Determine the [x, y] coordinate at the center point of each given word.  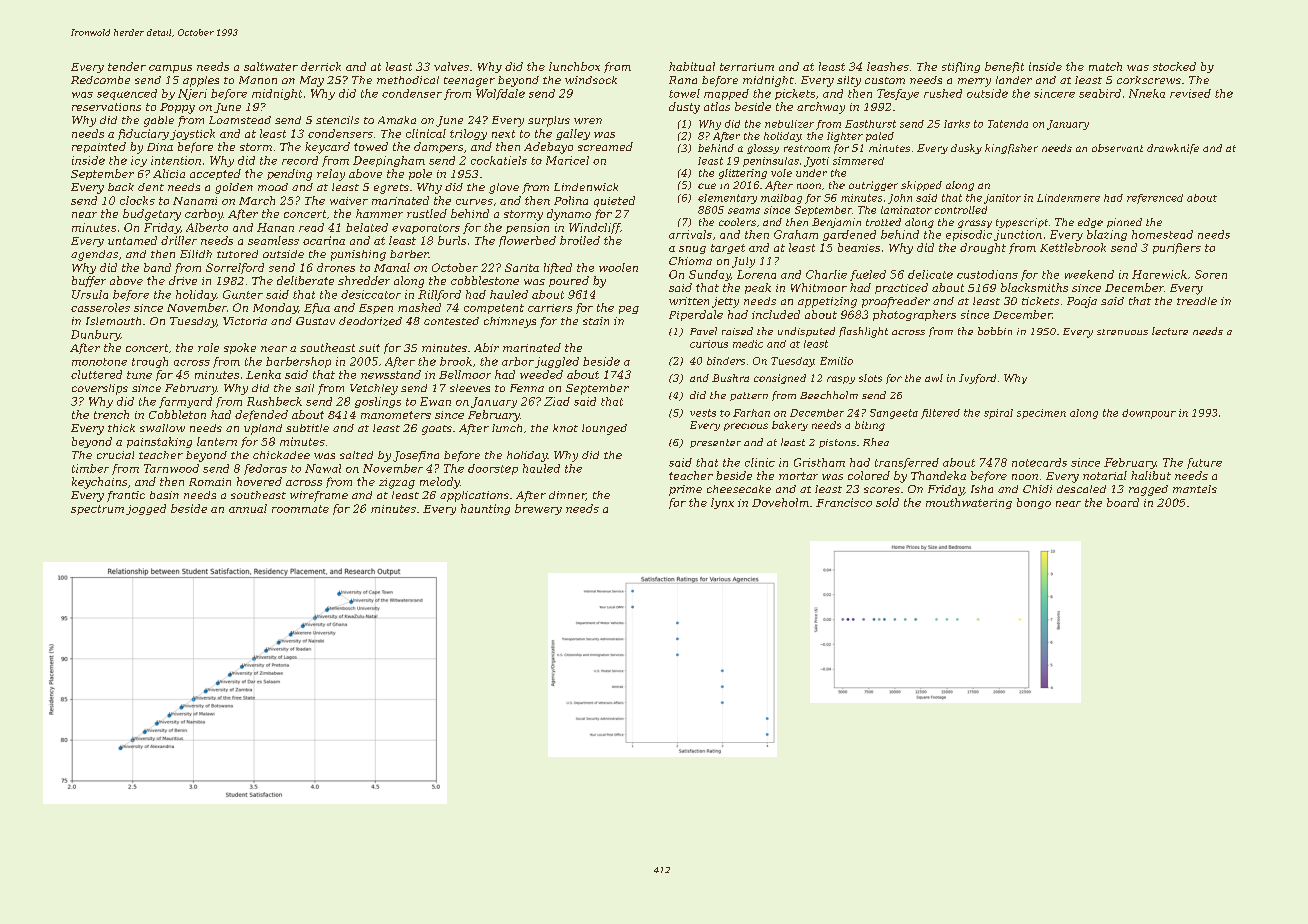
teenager [469, 82]
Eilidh [196, 254]
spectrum [97, 510]
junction [1018, 235]
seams [744, 211]
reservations [106, 107]
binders [726, 361]
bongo [1034, 503]
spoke [240, 348]
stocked [1174, 66]
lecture [1170, 331]
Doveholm [780, 502]
